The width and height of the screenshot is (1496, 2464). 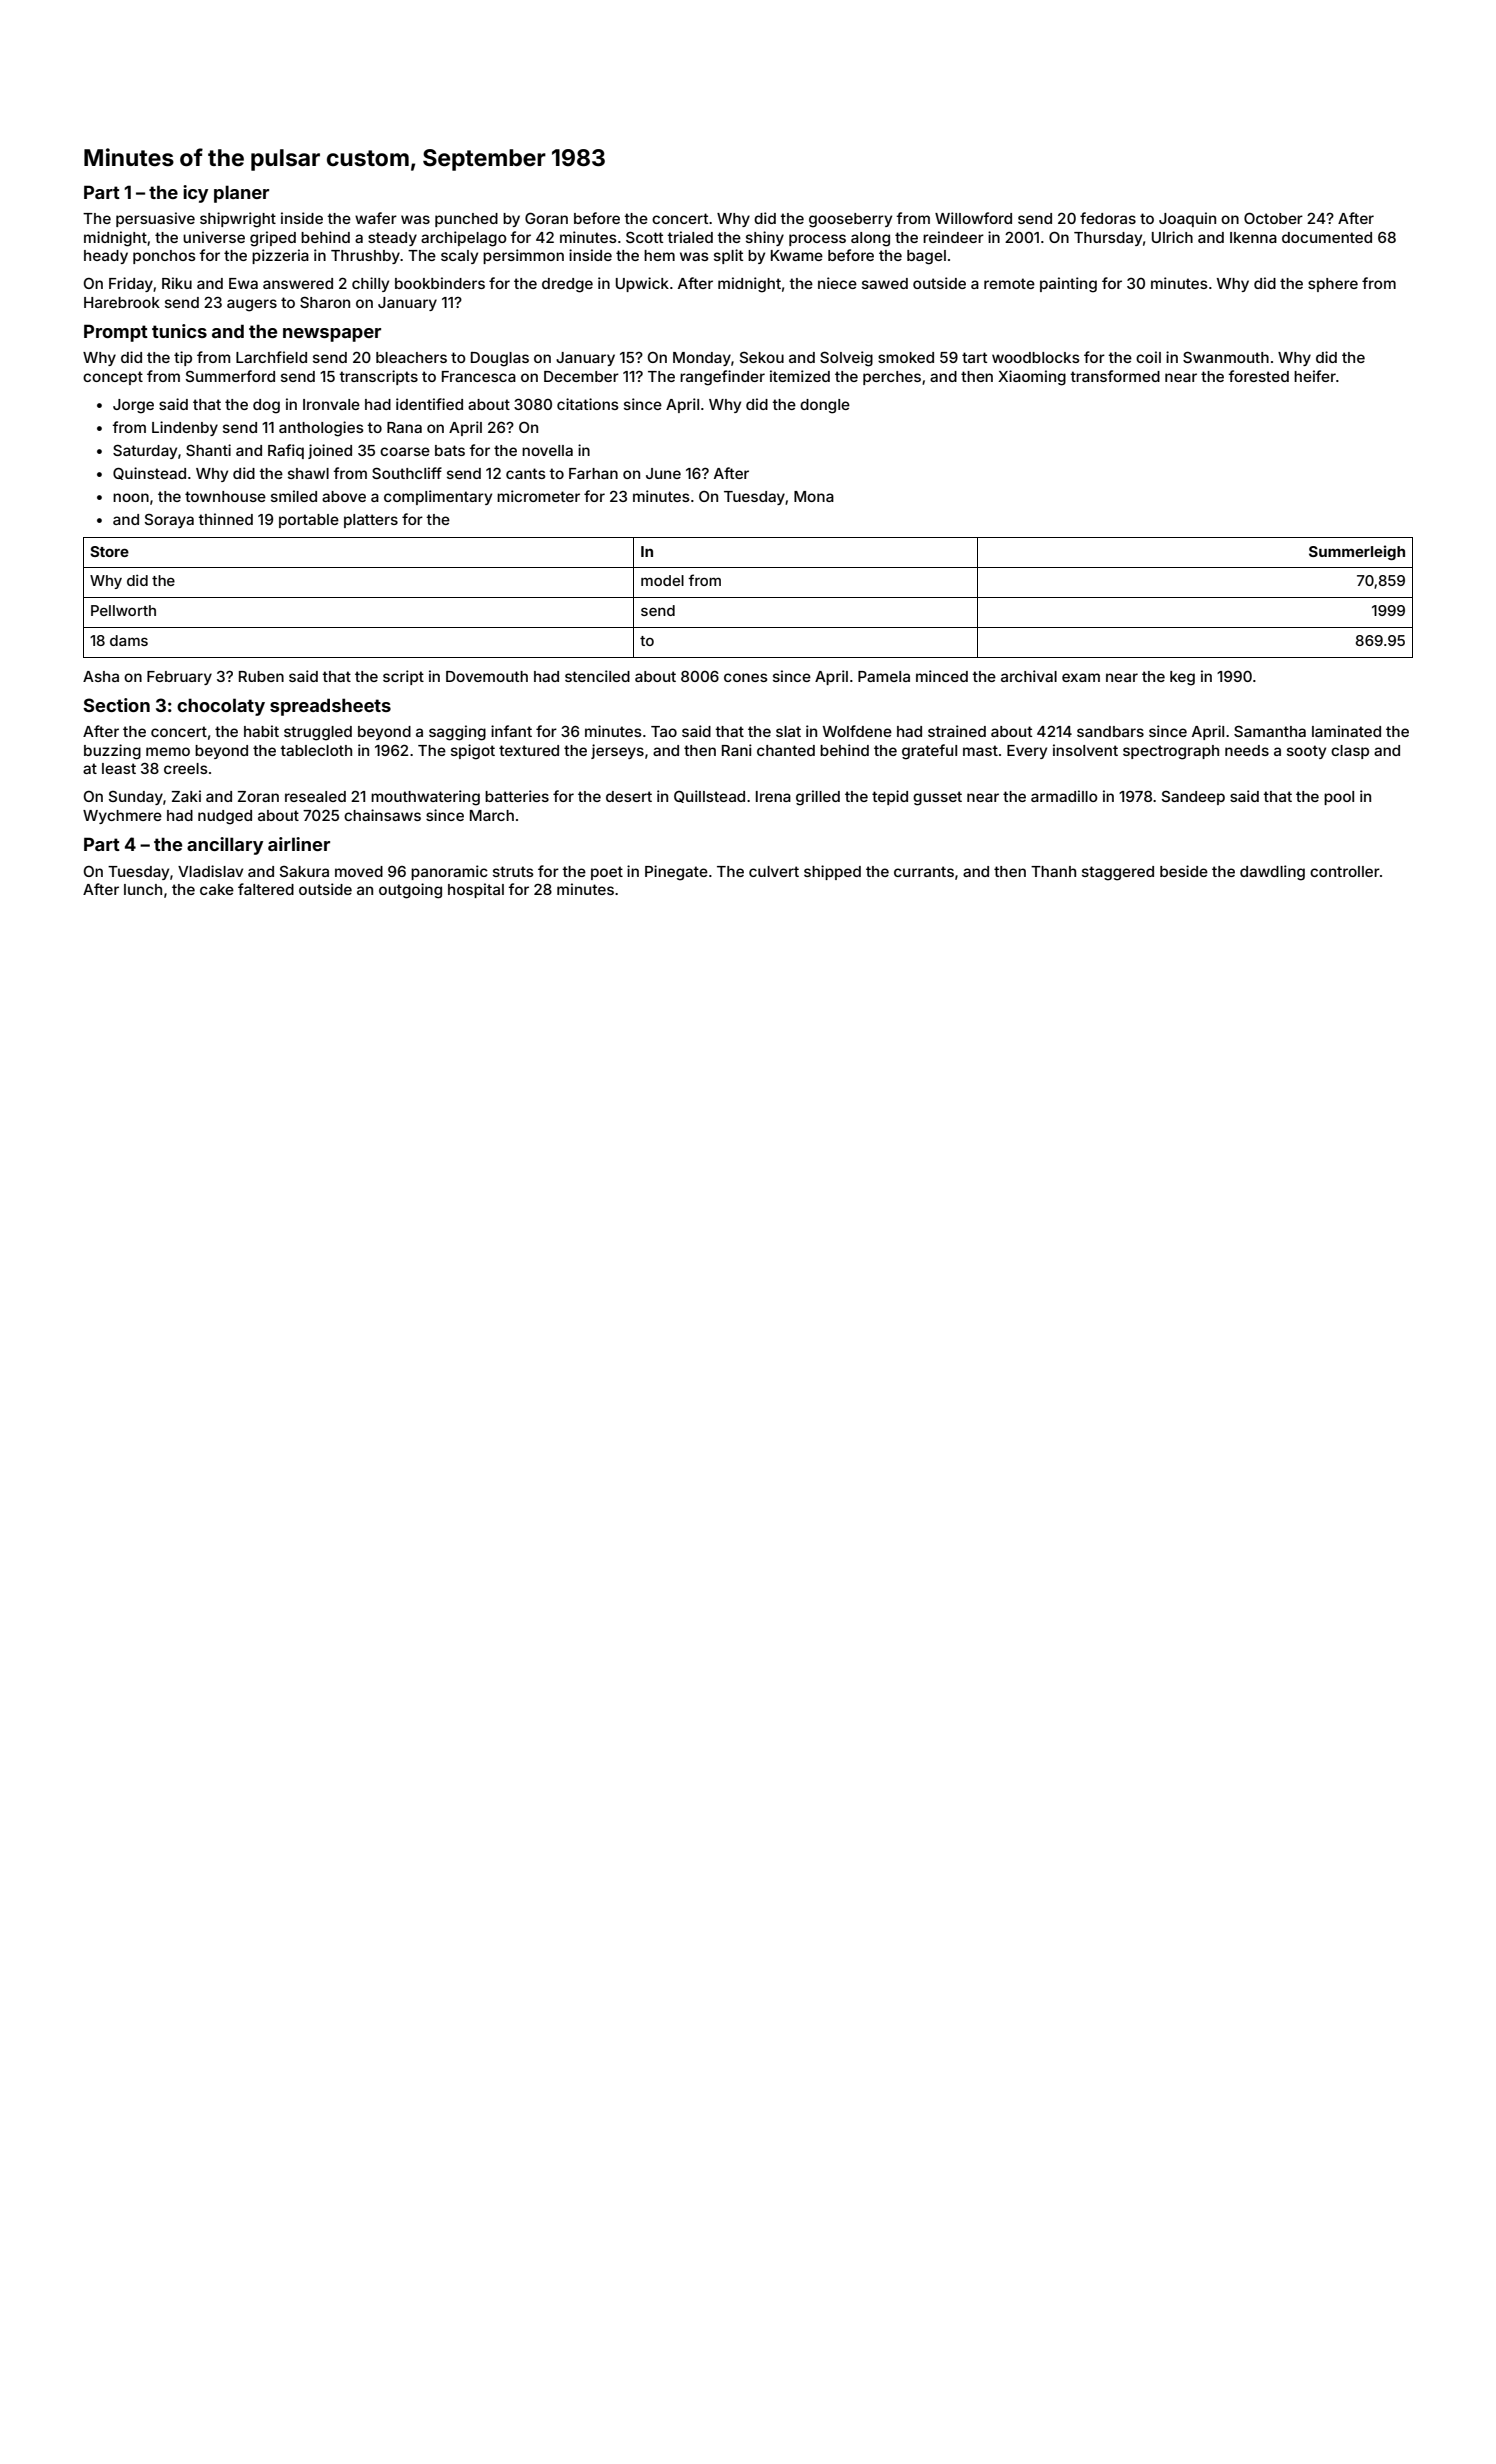 I want to click on Joaquin, so click(x=1187, y=219).
